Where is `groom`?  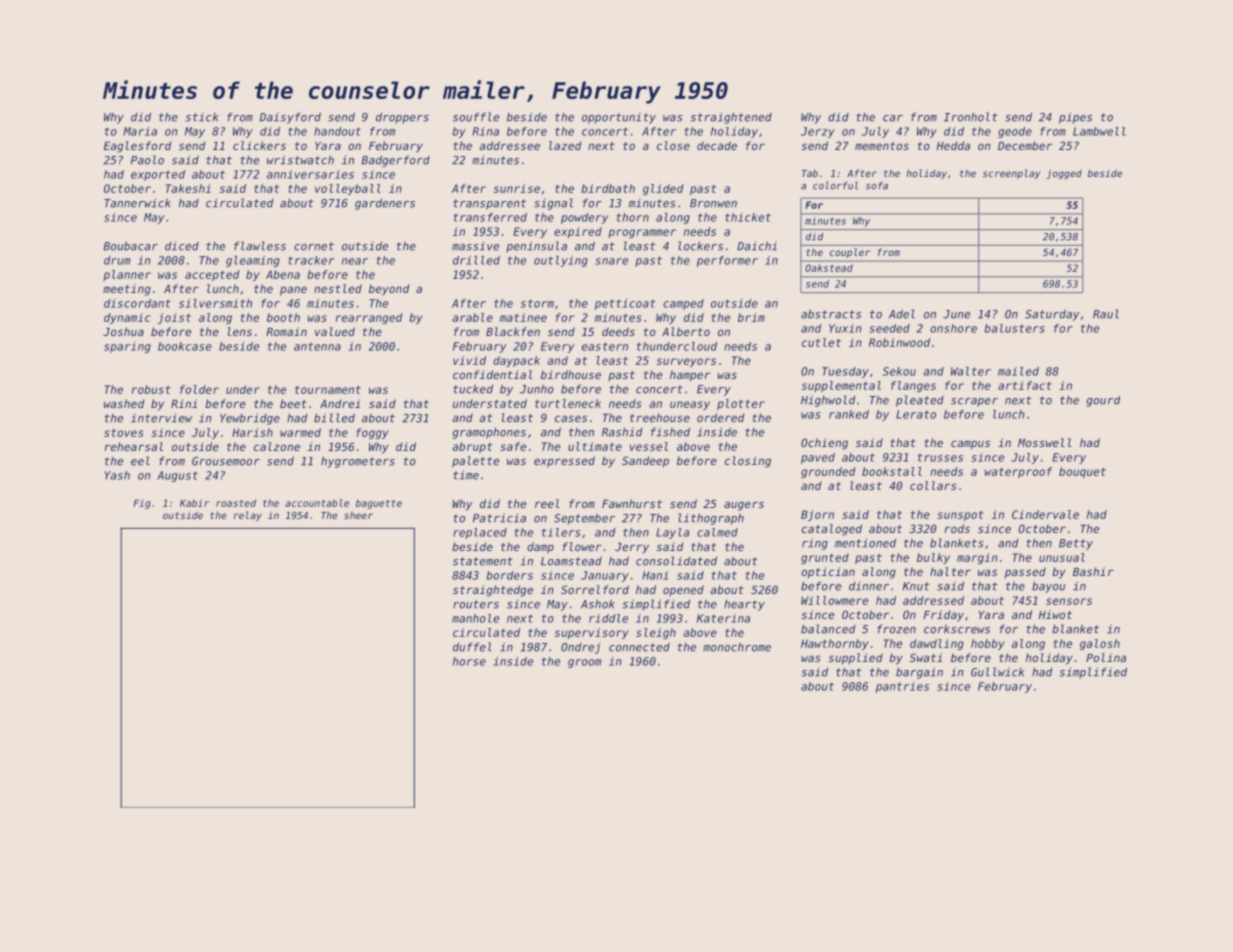 groom is located at coordinates (584, 663).
